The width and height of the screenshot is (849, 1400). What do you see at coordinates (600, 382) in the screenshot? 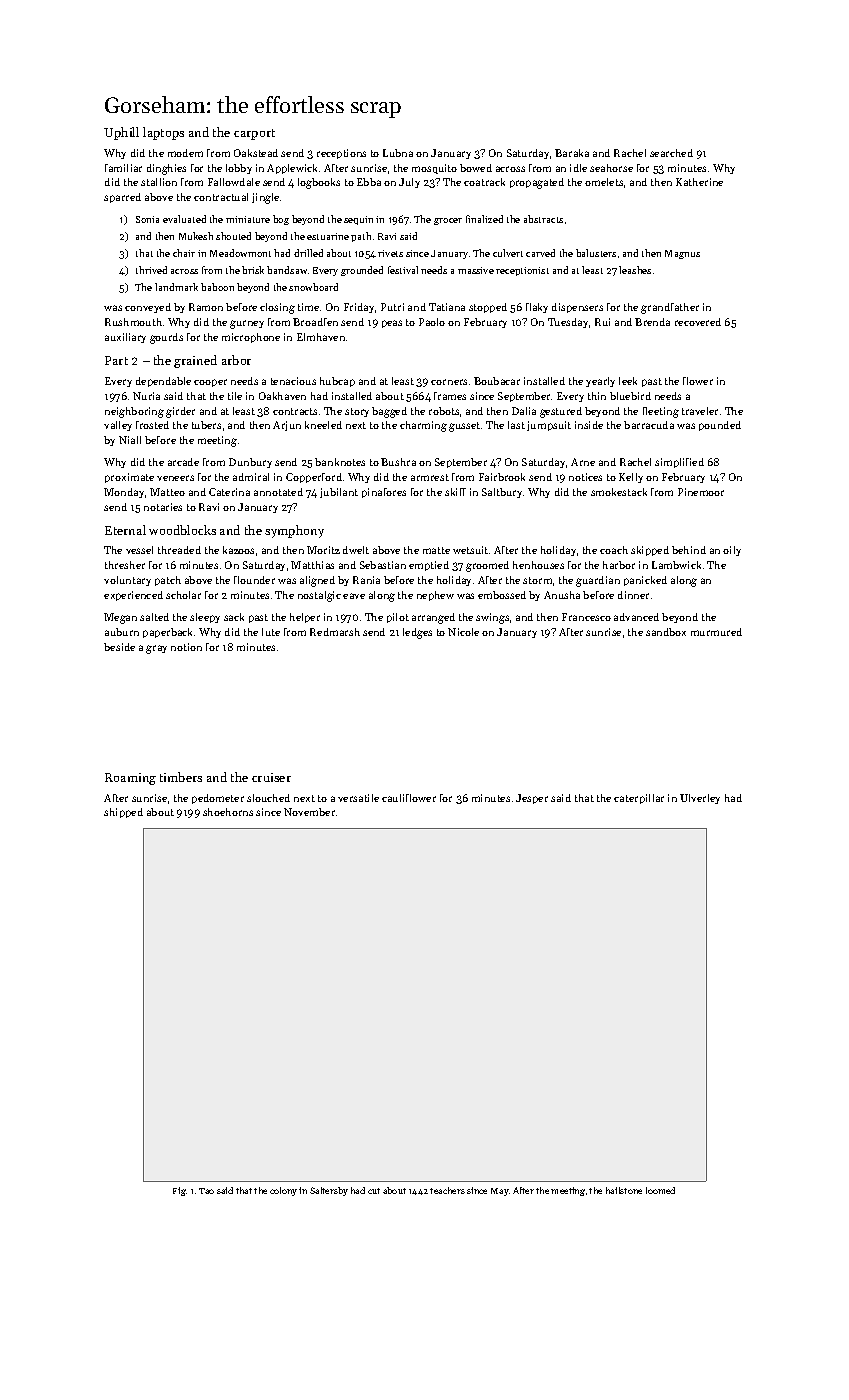
I see `yearly` at bounding box center [600, 382].
